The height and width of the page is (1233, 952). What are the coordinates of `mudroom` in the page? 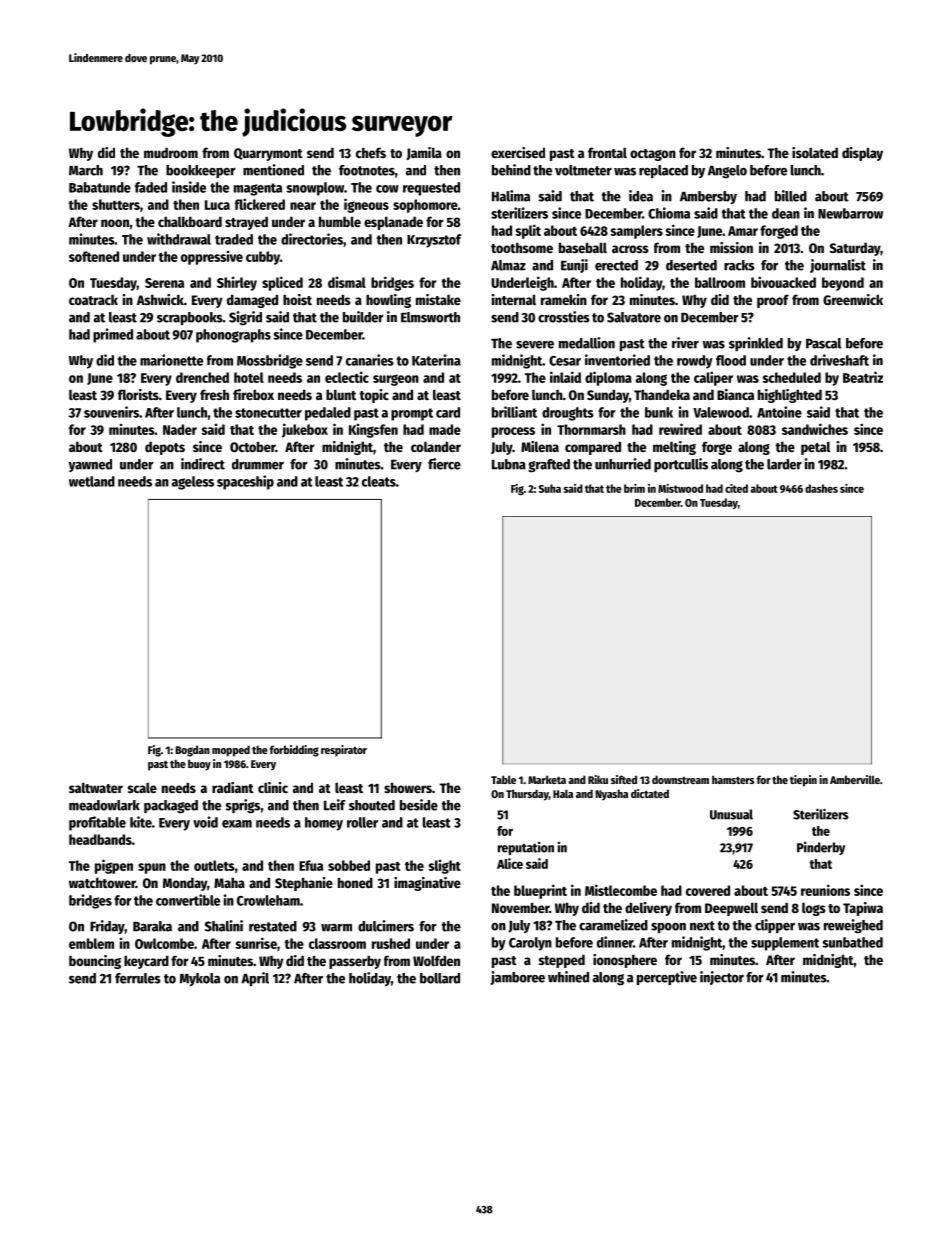 It's located at (171, 152).
